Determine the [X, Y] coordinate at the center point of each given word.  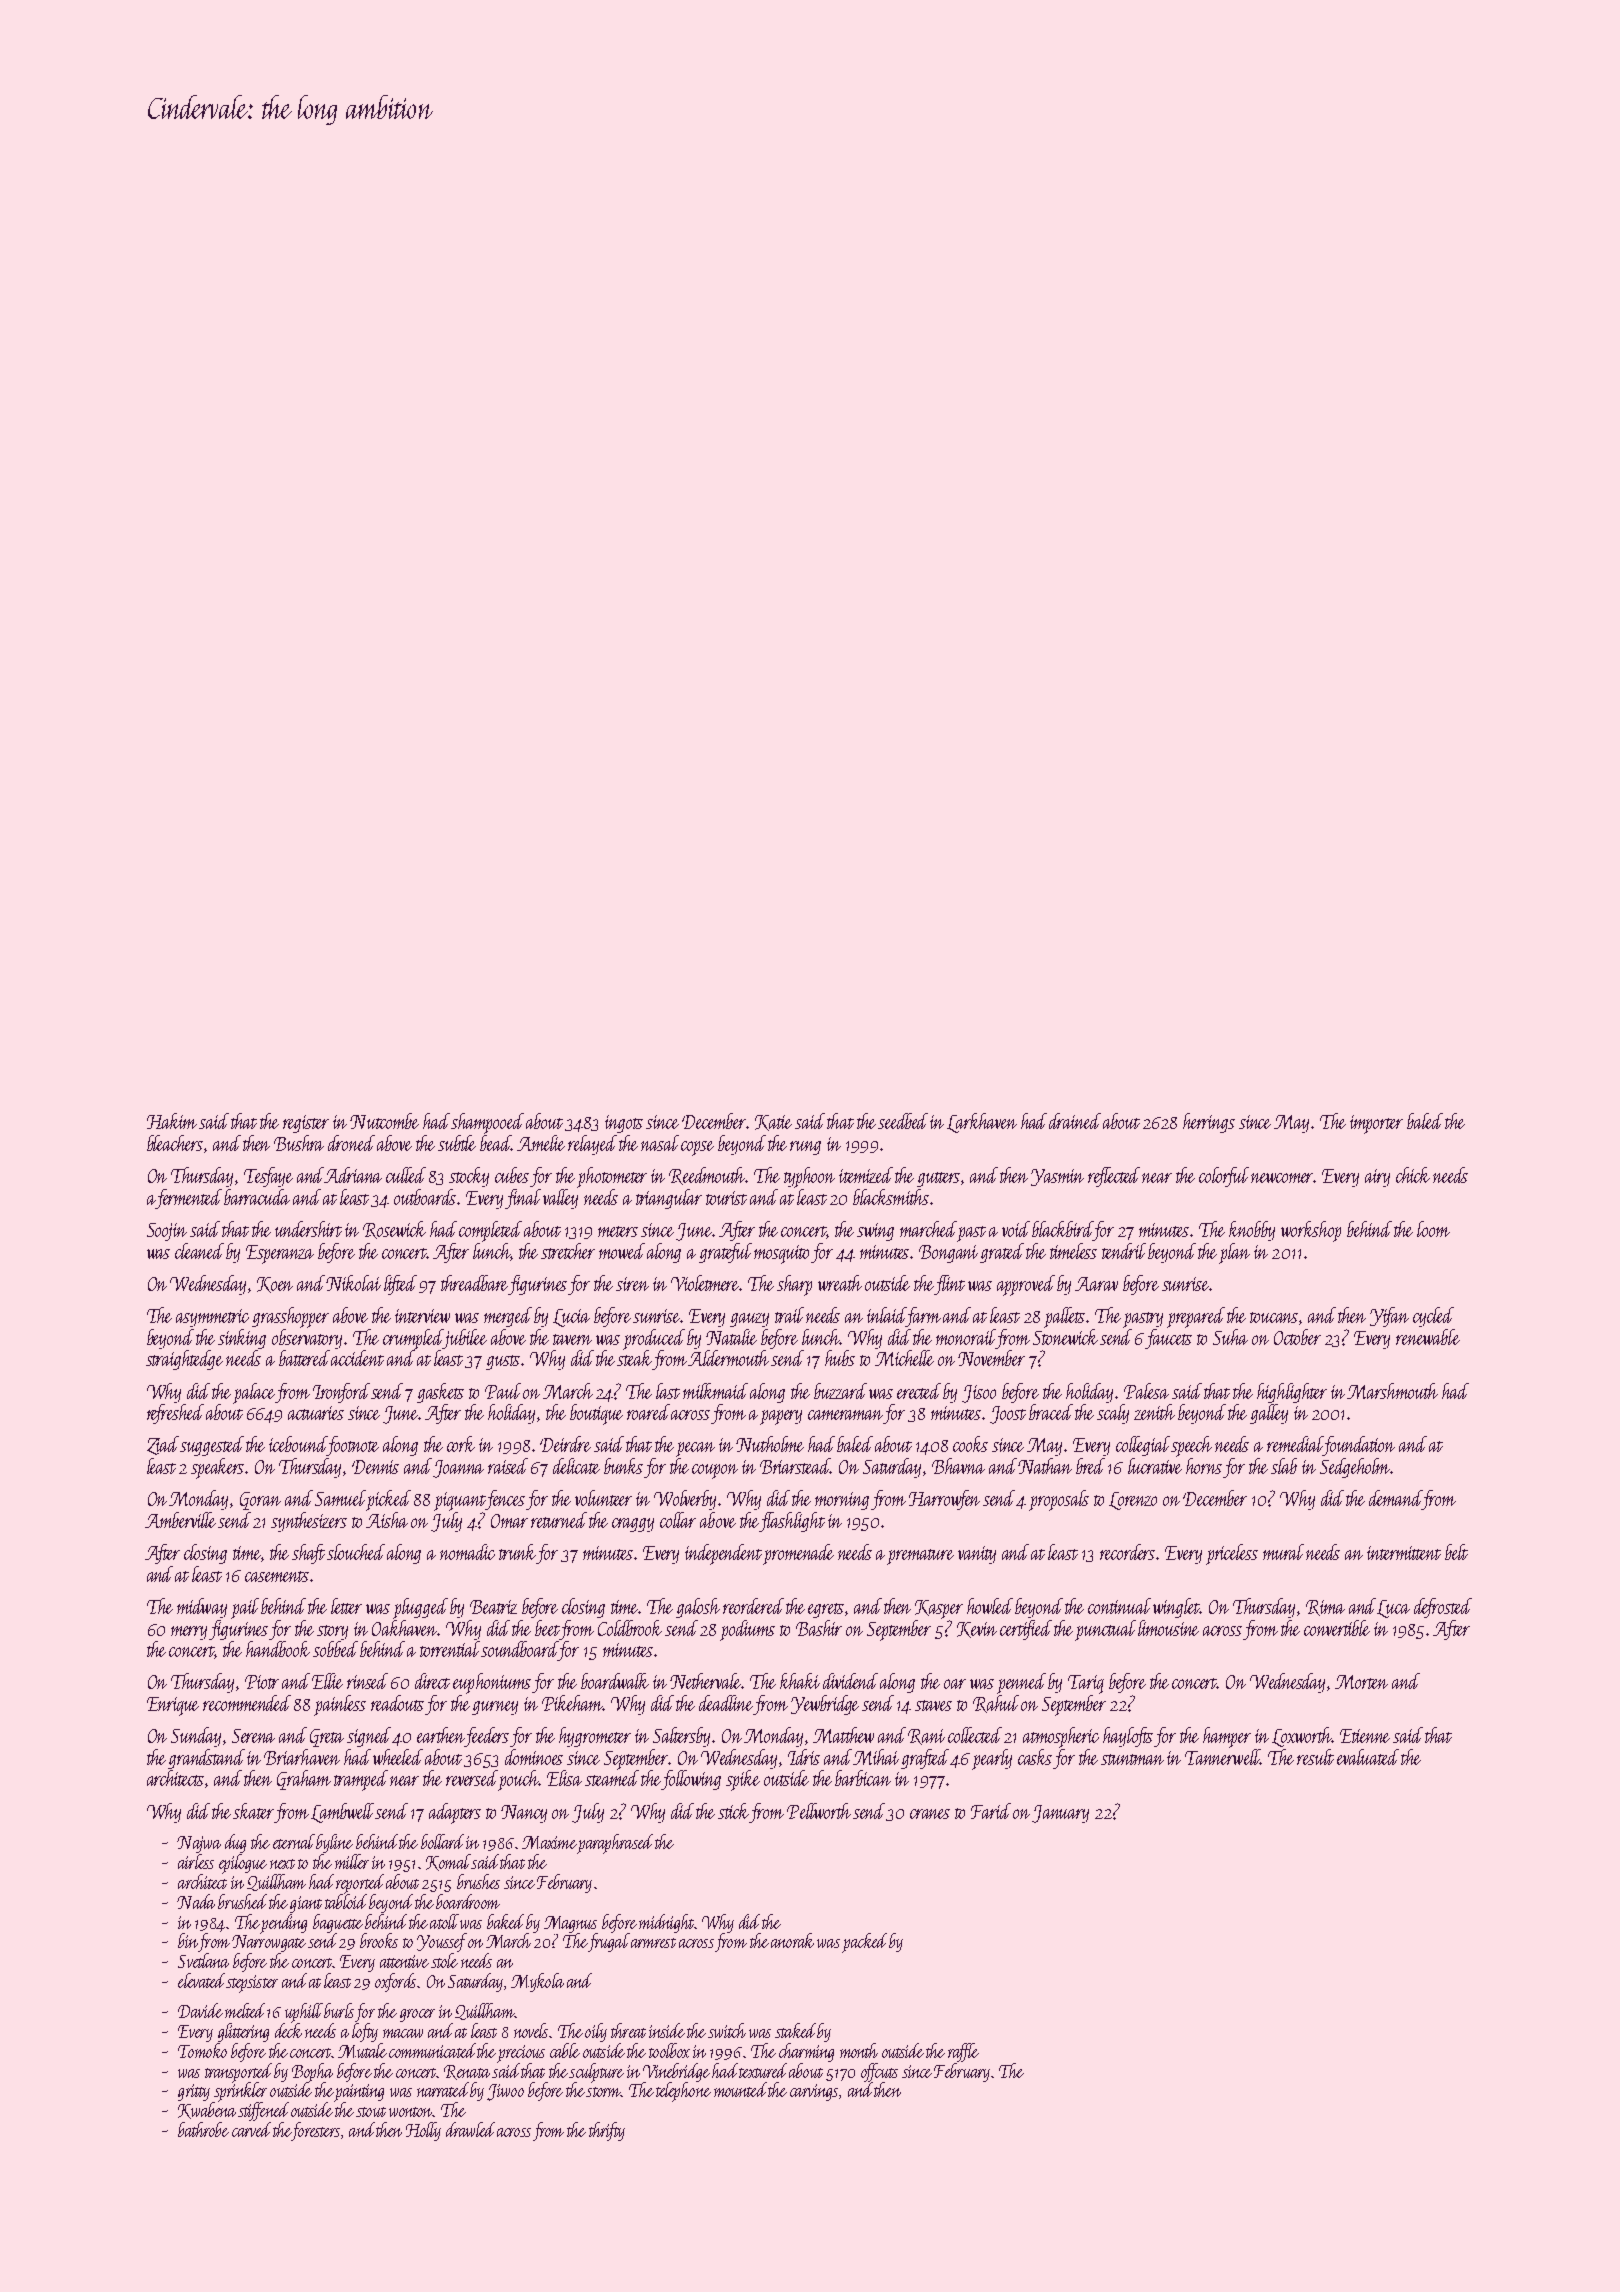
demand [1395, 1498]
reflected [1115, 1177]
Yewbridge [825, 1705]
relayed [592, 1145]
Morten [1361, 1682]
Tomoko [202, 2050]
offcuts [879, 2072]
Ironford [341, 1393]
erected [919, 1391]
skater [253, 1811]
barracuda [257, 1197]
